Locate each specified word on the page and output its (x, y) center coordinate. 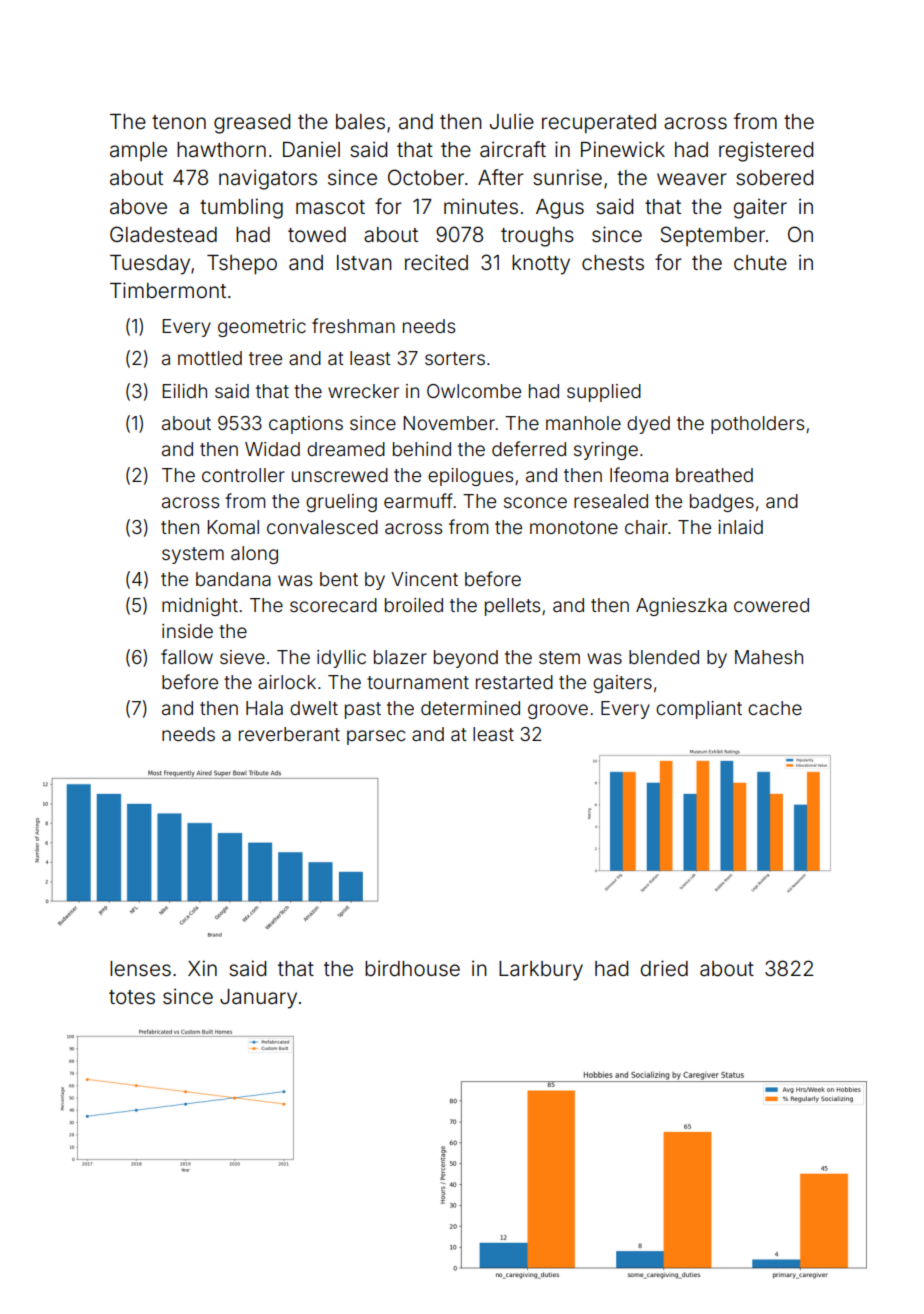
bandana (233, 579)
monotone (574, 527)
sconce (535, 502)
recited (436, 262)
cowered (771, 605)
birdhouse (412, 968)
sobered (774, 178)
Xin (202, 968)
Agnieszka (681, 607)
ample (138, 151)
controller (243, 475)
